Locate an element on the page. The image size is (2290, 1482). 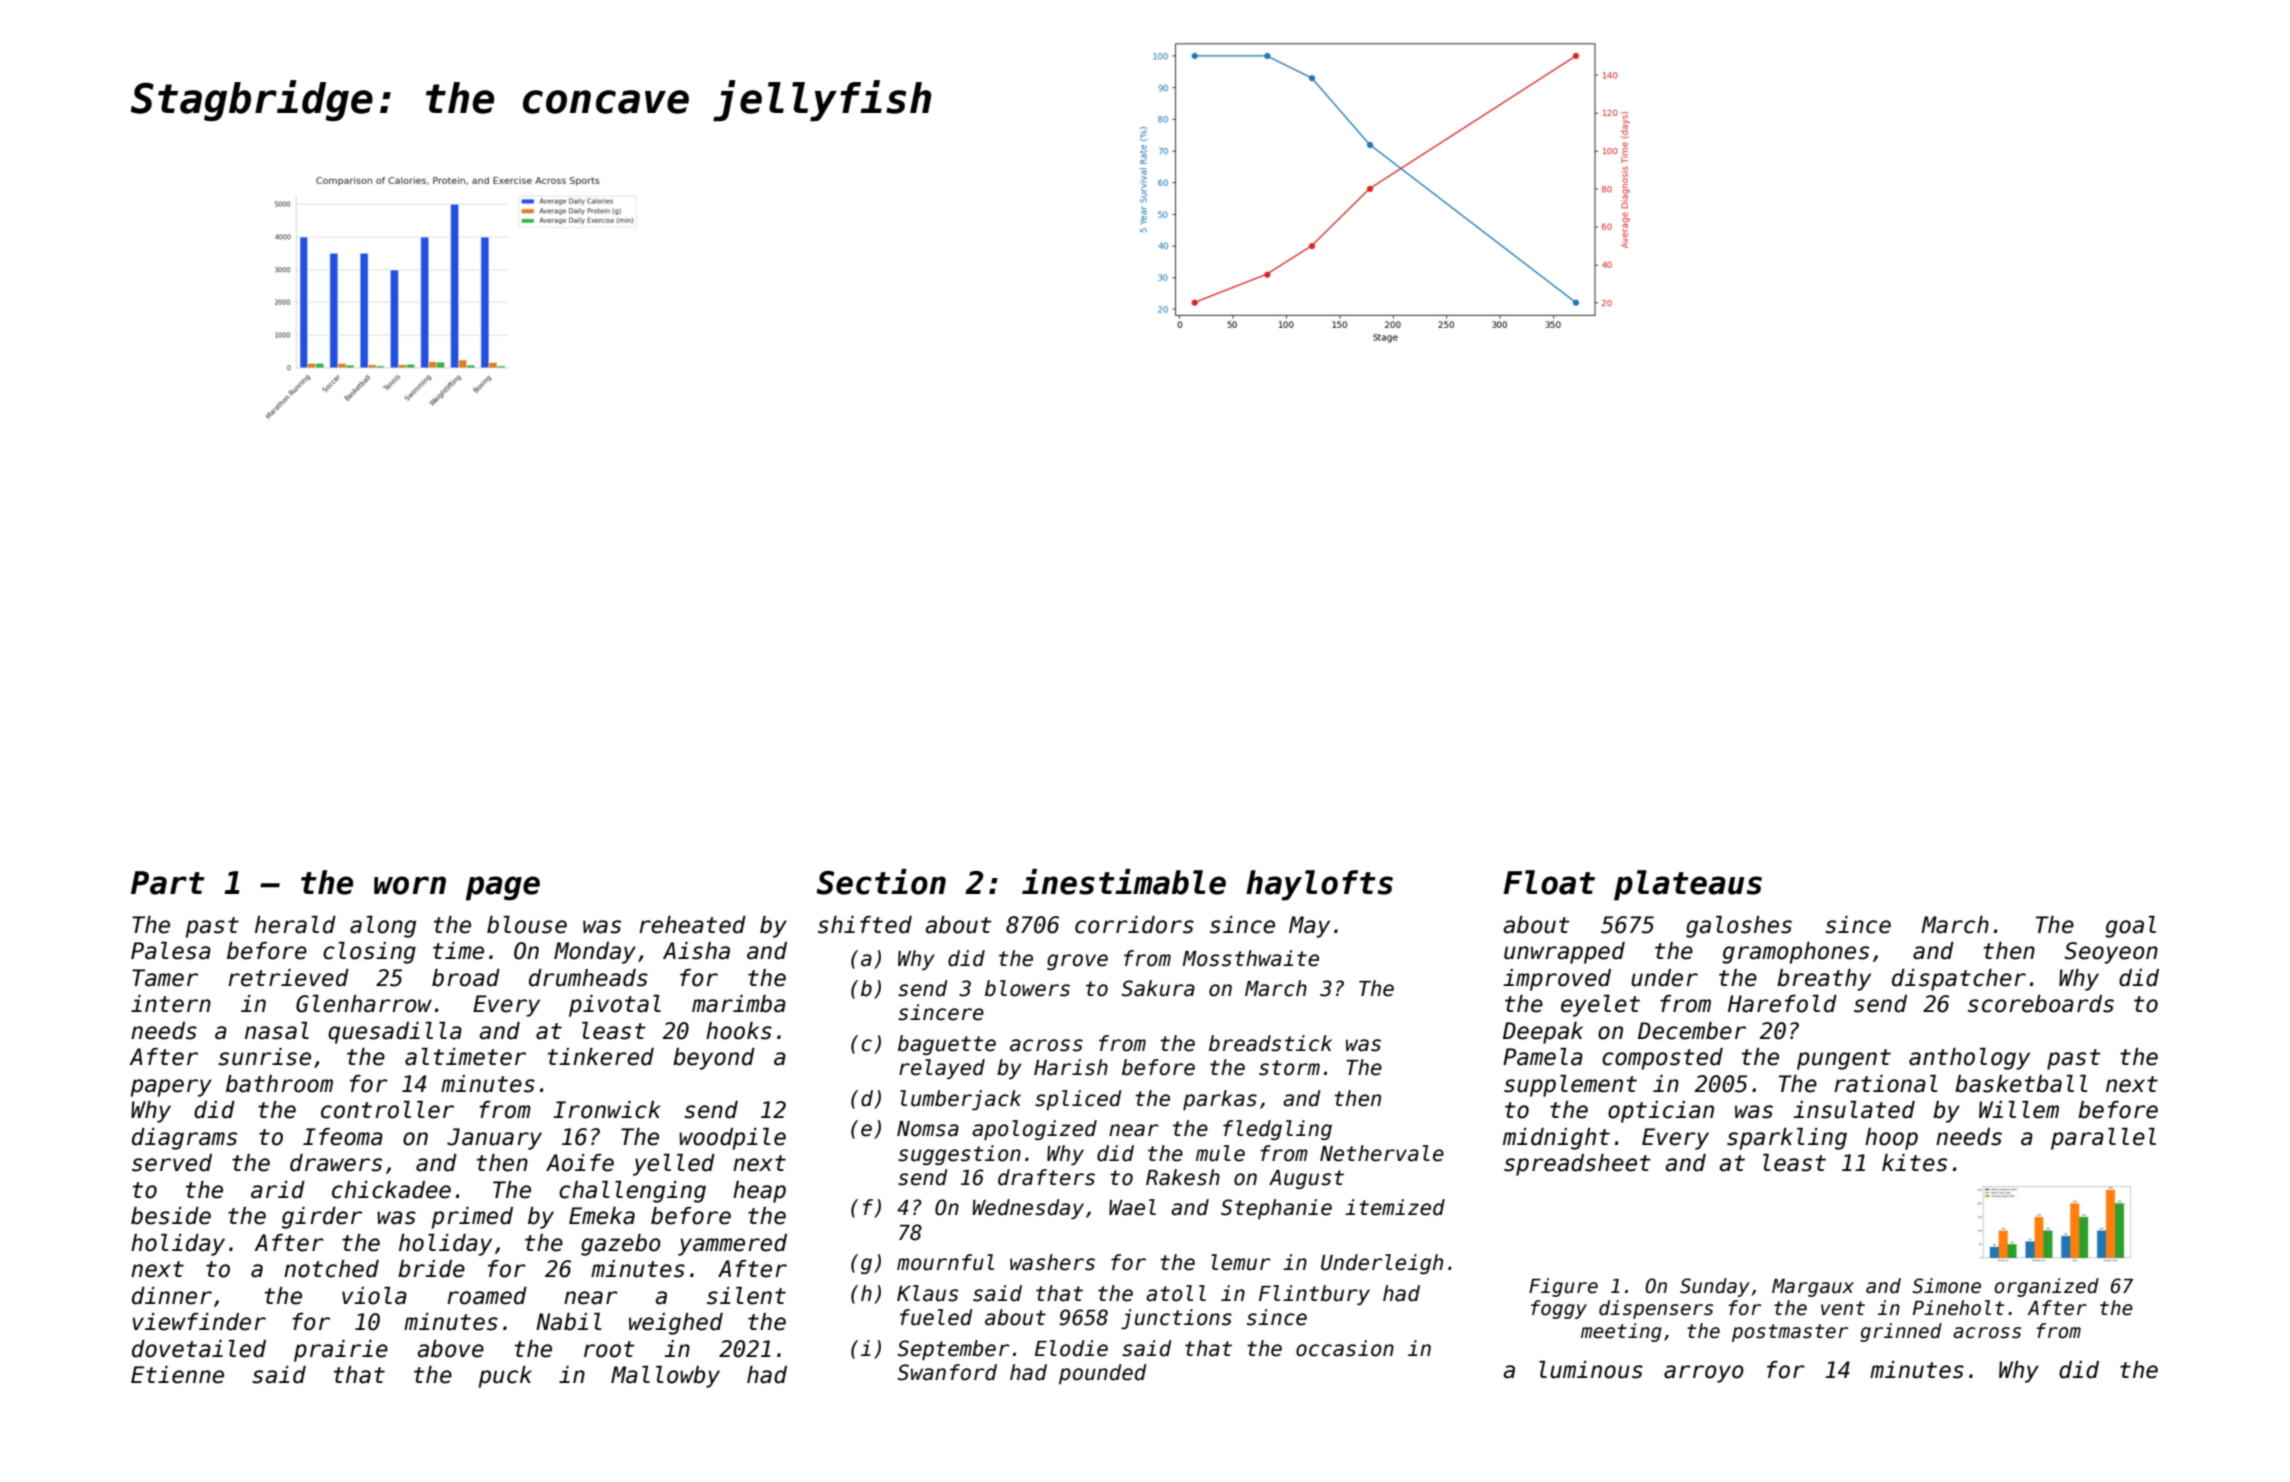
yammered is located at coordinates (732, 1245).
